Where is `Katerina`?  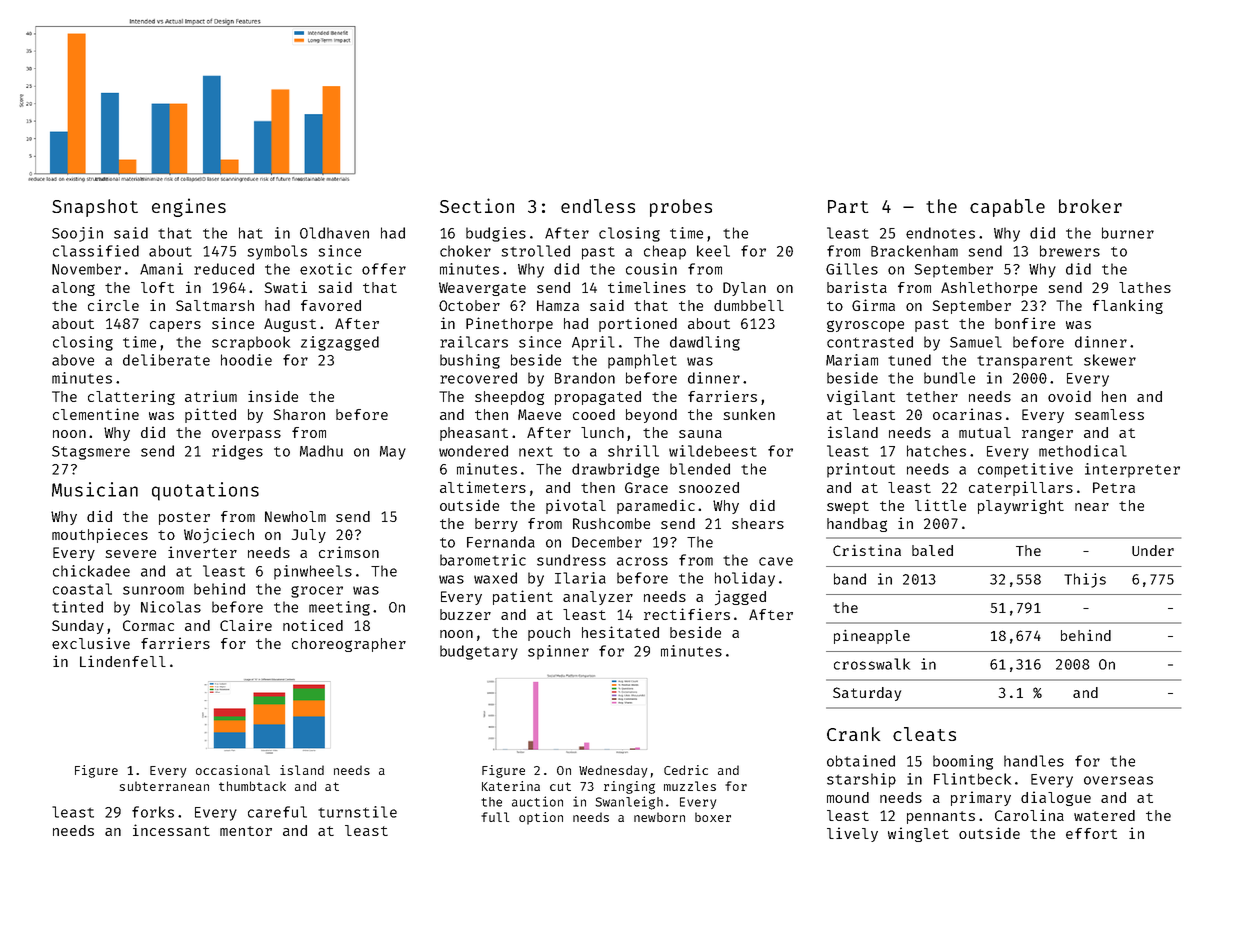 Katerina is located at coordinates (511, 786).
